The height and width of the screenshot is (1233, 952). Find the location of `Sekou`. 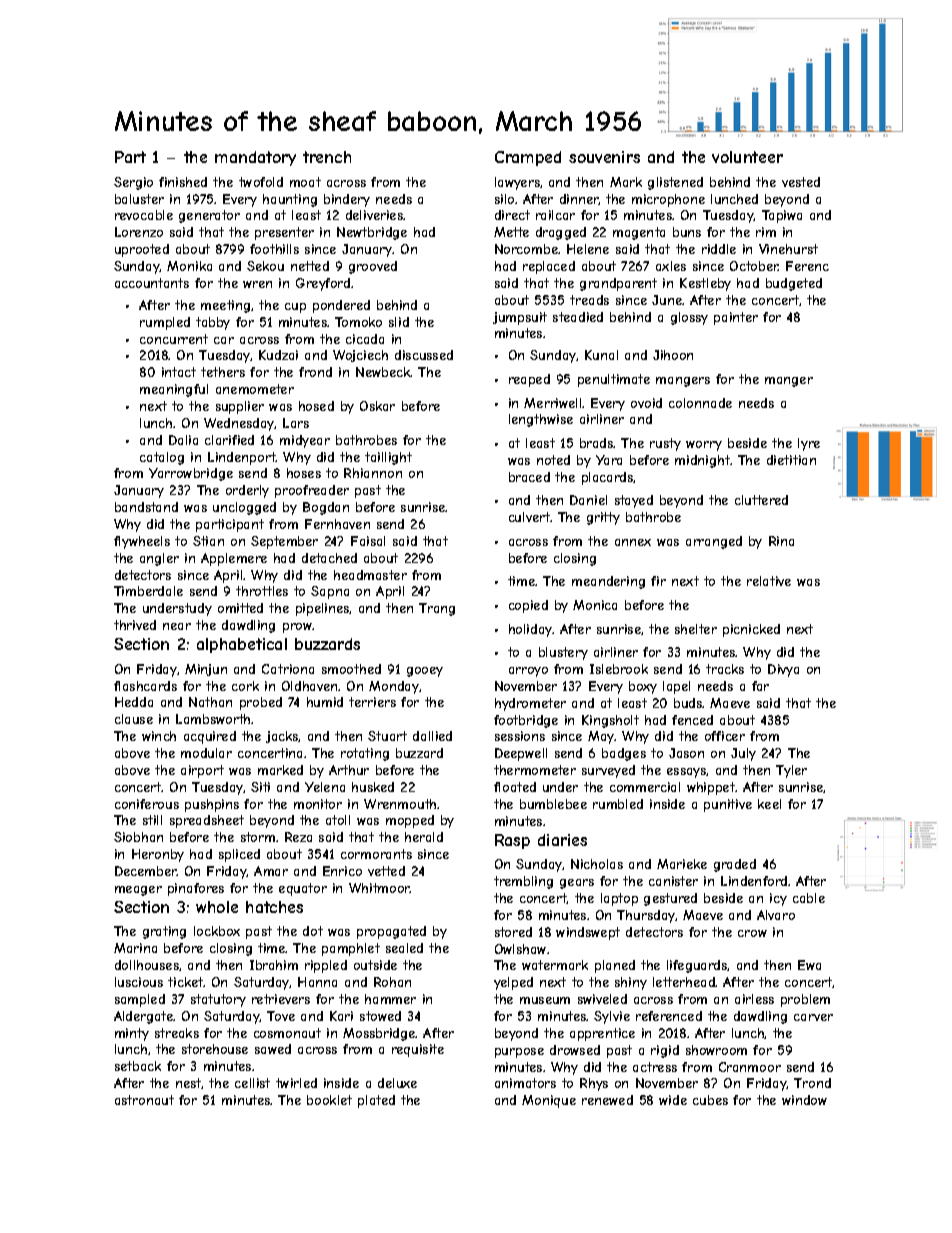

Sekou is located at coordinates (265, 266).
